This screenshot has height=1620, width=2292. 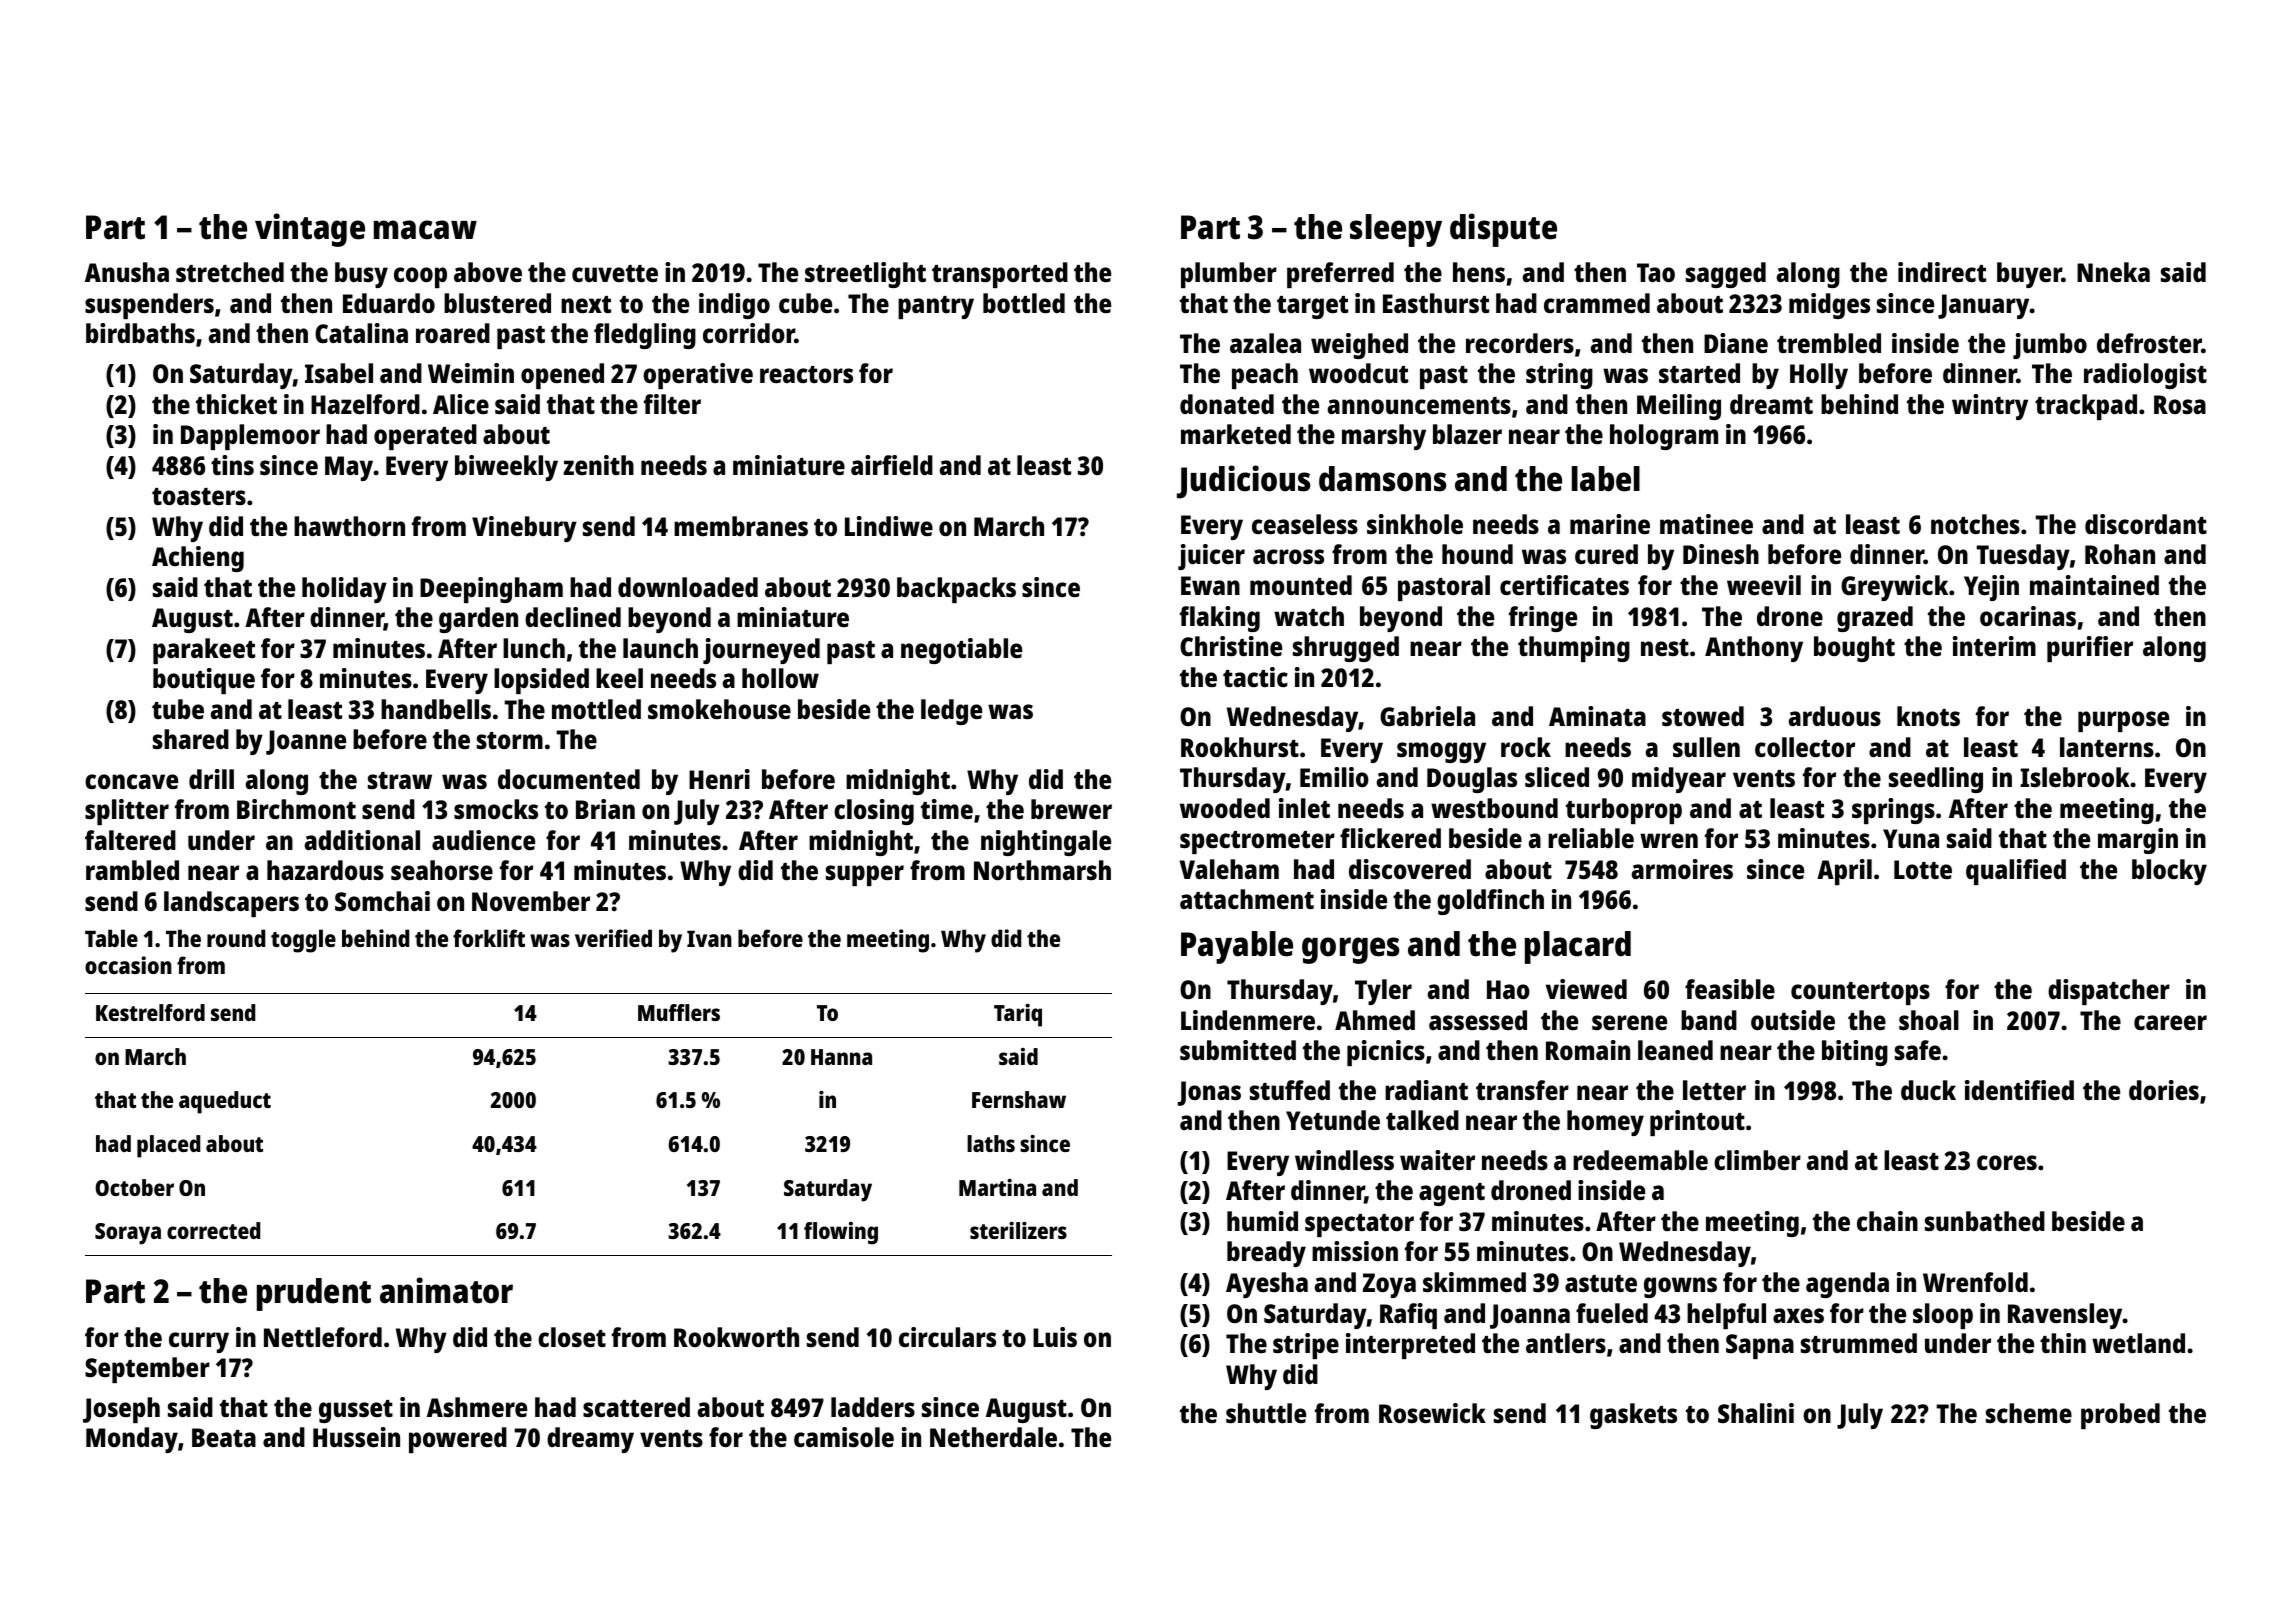 I want to click on Netherdale, so click(x=993, y=1437).
